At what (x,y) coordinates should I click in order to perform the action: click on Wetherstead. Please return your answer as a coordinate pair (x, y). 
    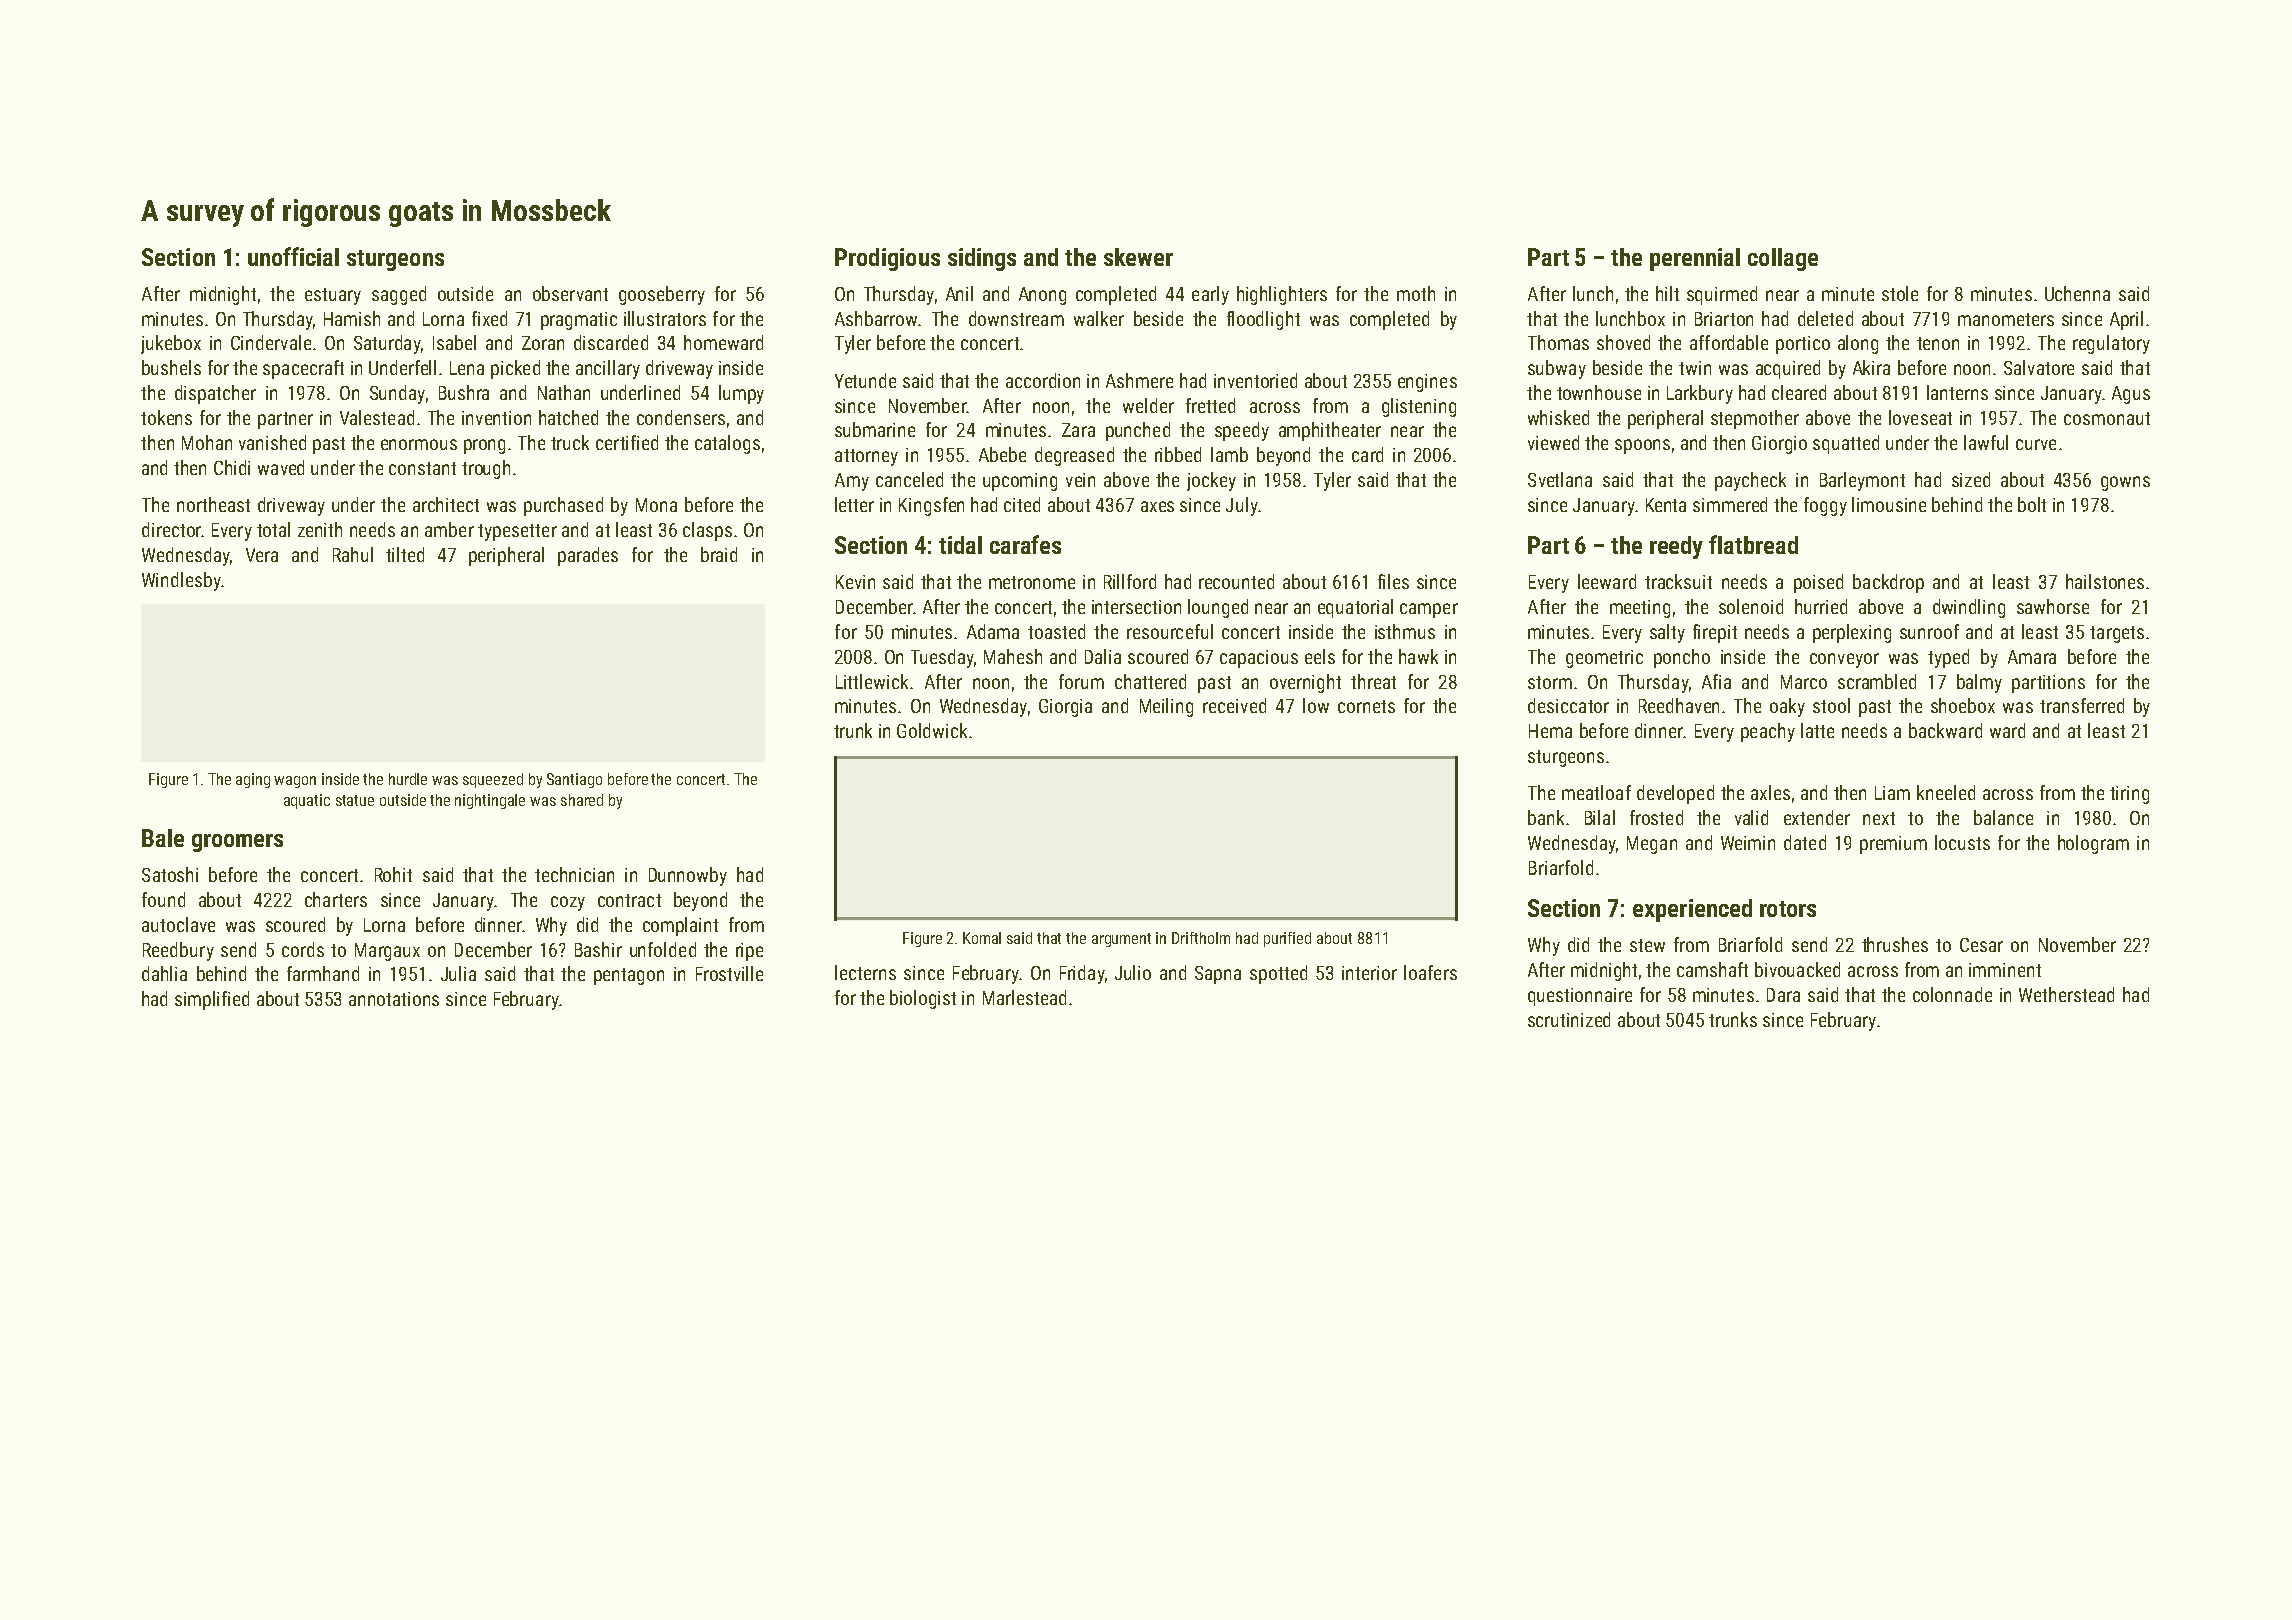
    Looking at the image, I should click on (2066, 994).
